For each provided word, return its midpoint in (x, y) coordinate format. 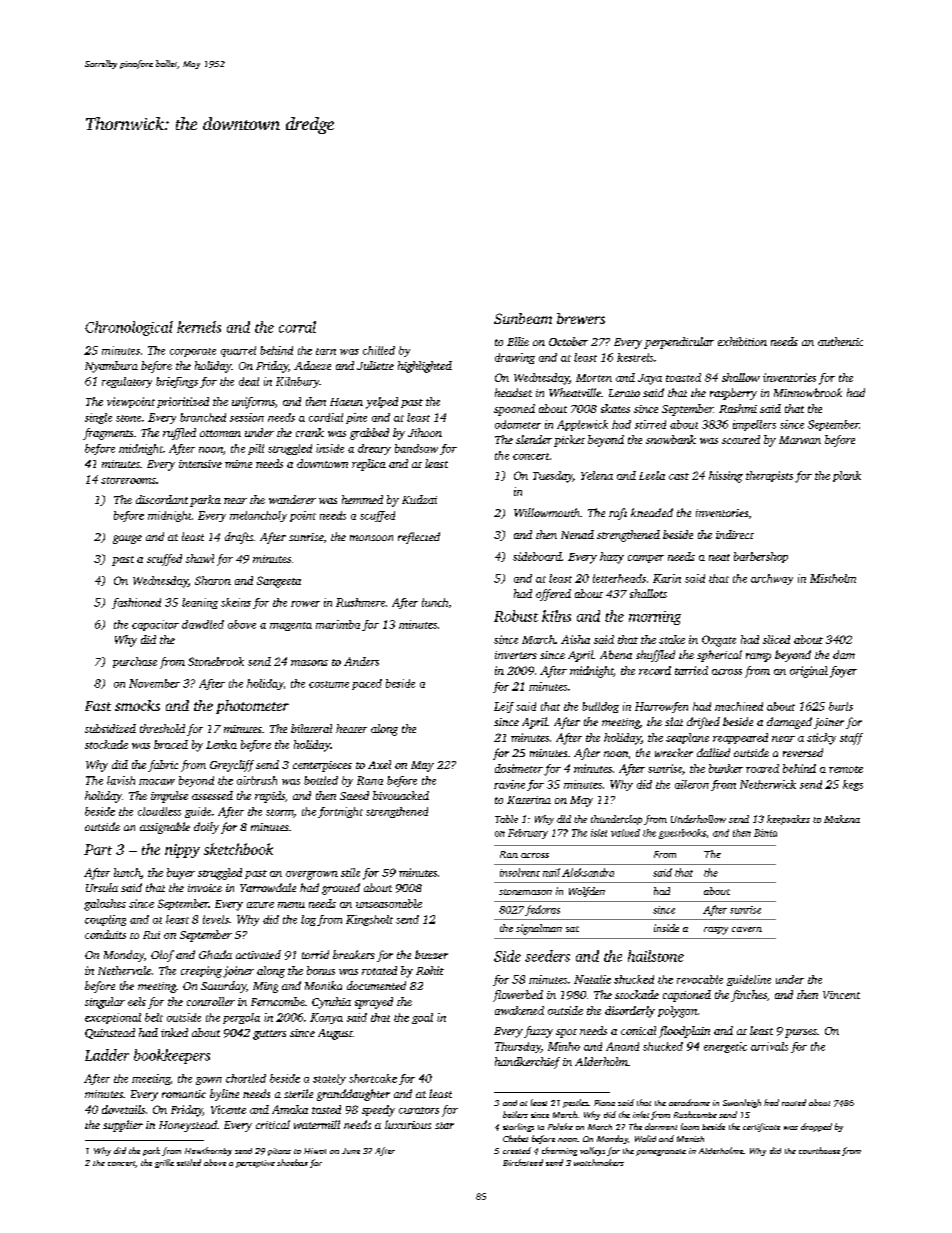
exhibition (742, 341)
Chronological (129, 328)
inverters (516, 655)
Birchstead (523, 1162)
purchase (135, 662)
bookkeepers (172, 1056)
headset (513, 392)
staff (851, 739)
